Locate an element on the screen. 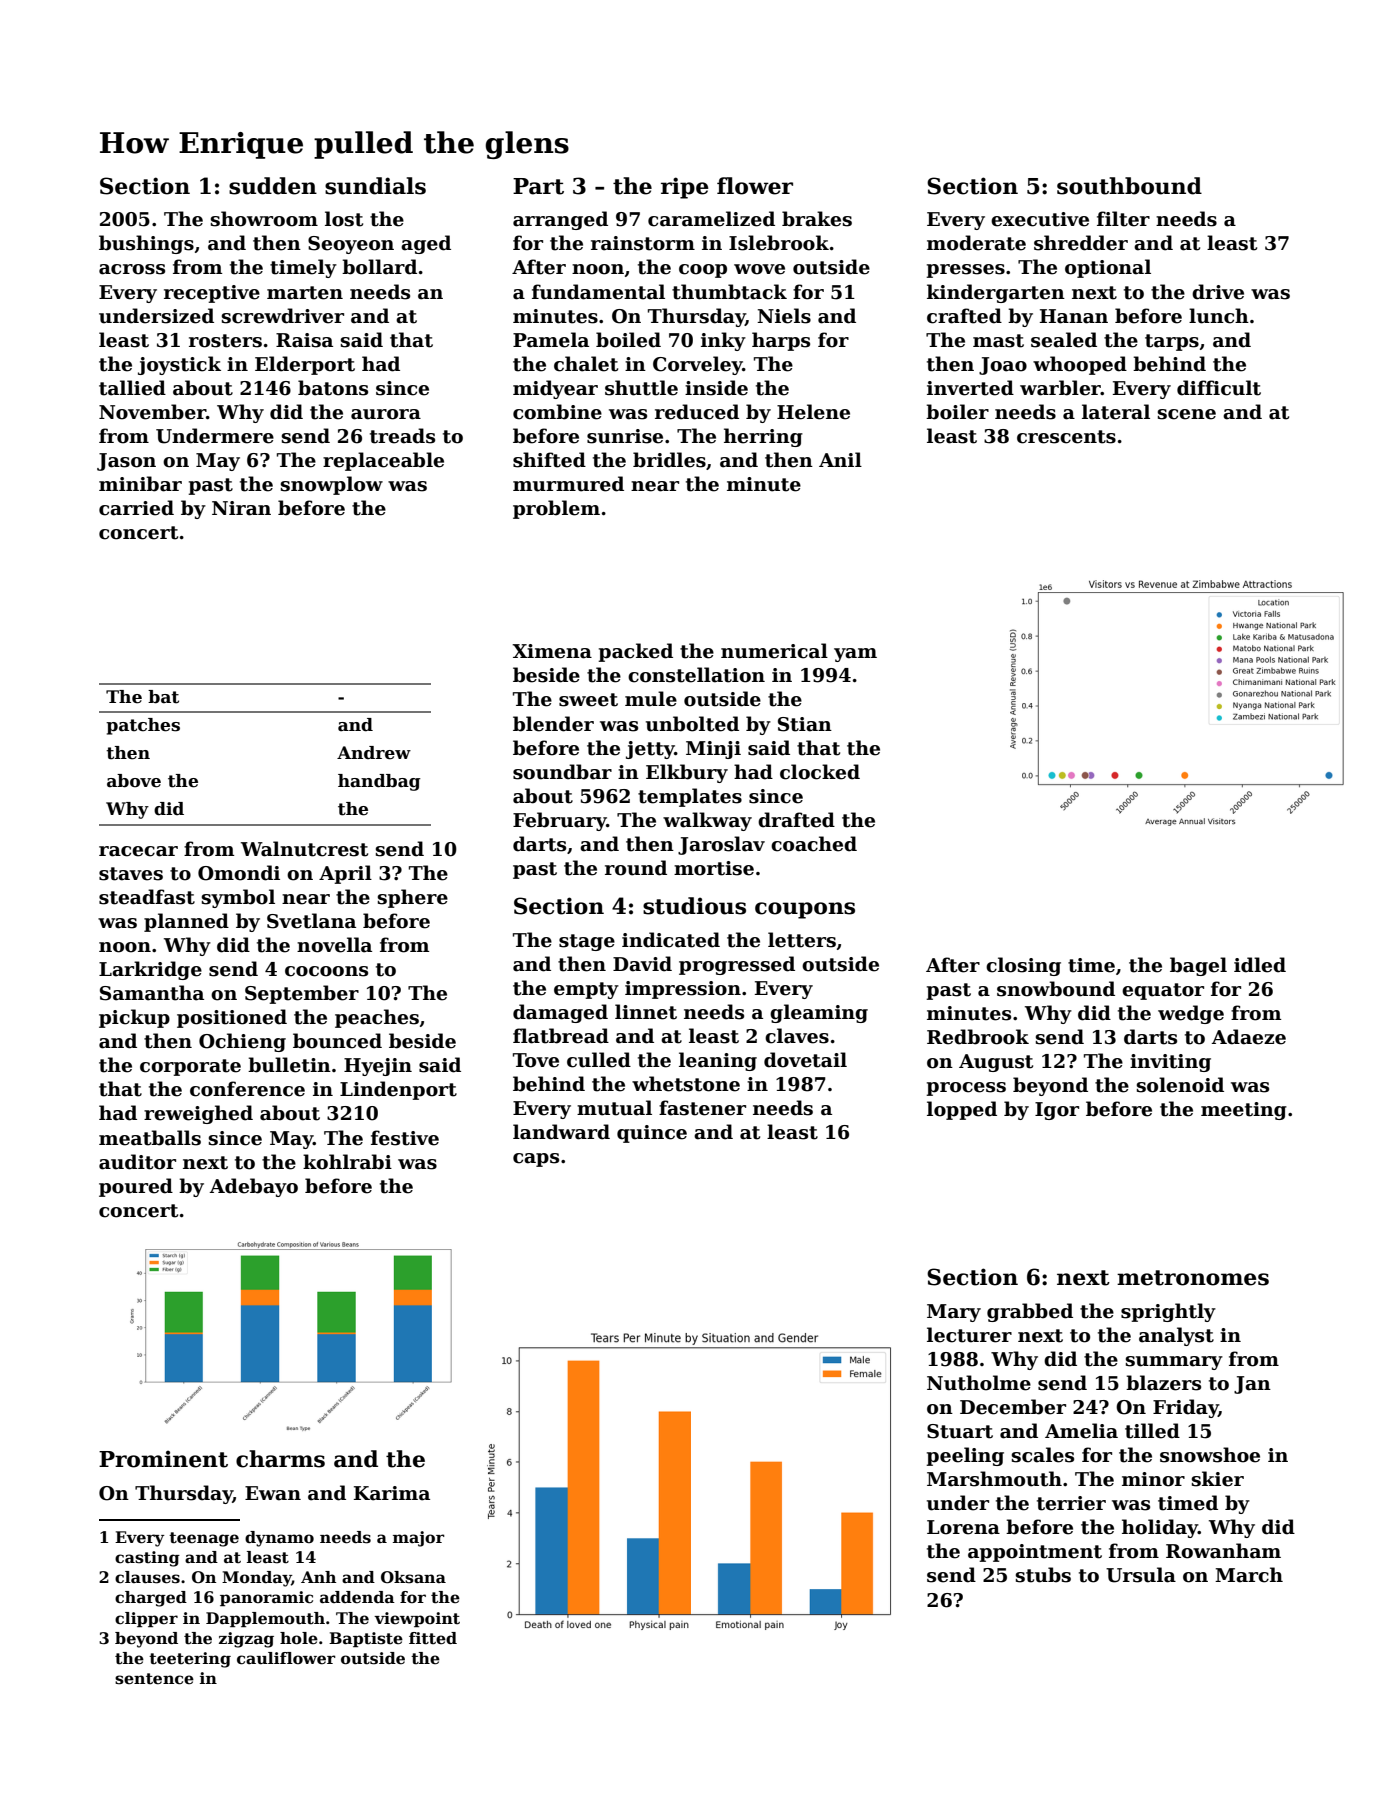 Image resolution: width=1395 pixels, height=1805 pixels. carried is located at coordinates (136, 508).
